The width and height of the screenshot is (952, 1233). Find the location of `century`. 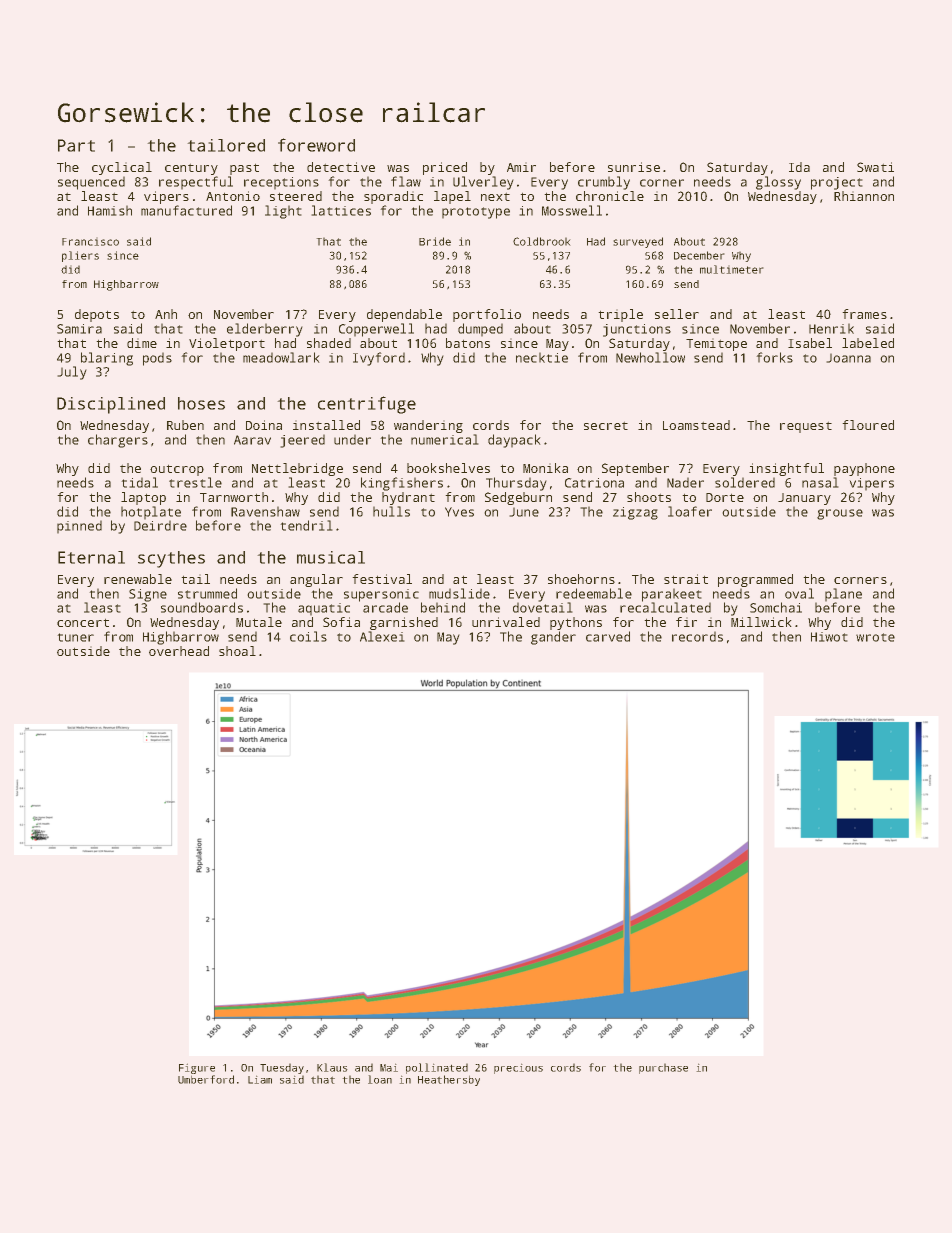

century is located at coordinates (191, 169).
